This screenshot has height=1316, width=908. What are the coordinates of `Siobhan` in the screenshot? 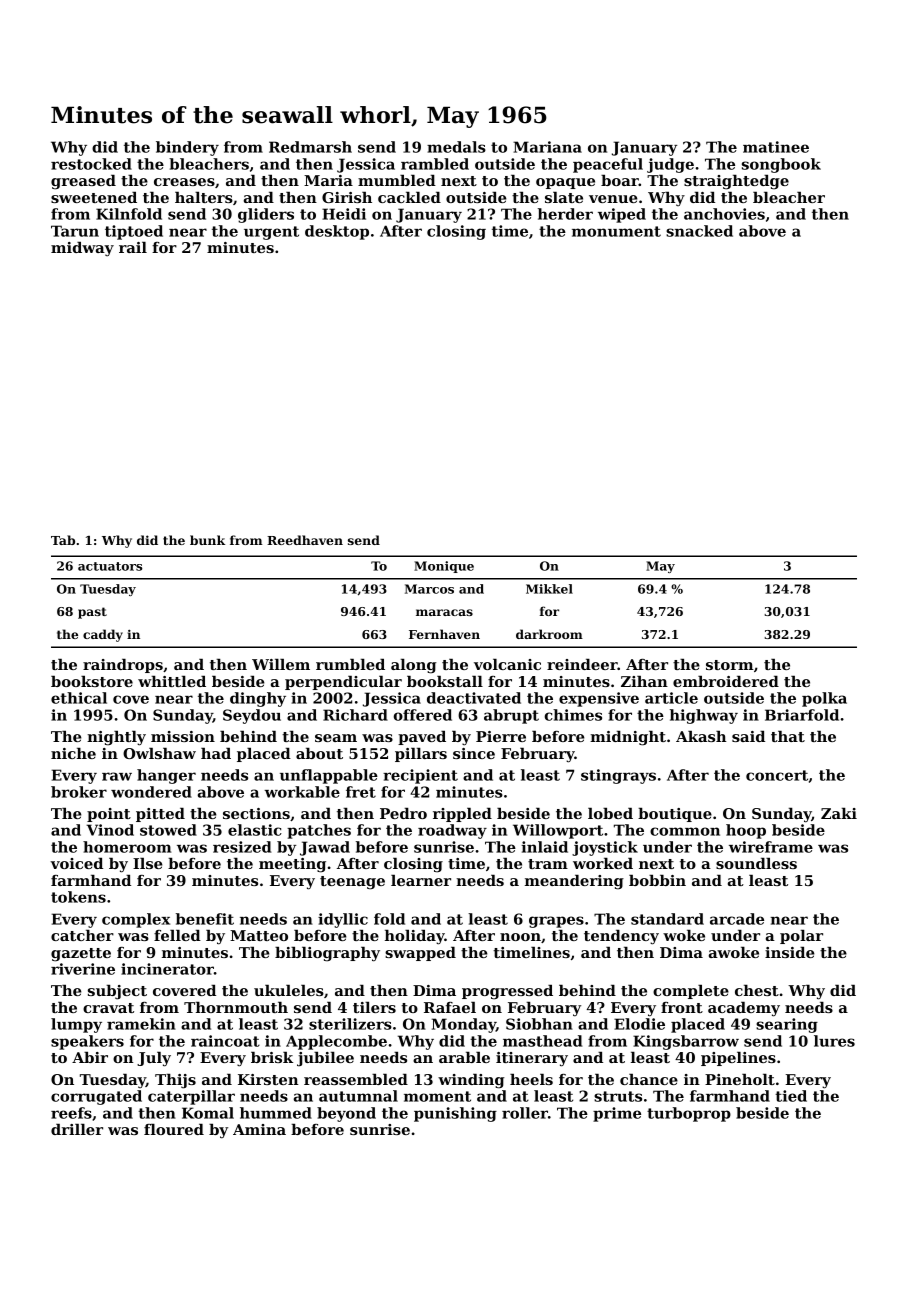 It's located at (539, 1024).
